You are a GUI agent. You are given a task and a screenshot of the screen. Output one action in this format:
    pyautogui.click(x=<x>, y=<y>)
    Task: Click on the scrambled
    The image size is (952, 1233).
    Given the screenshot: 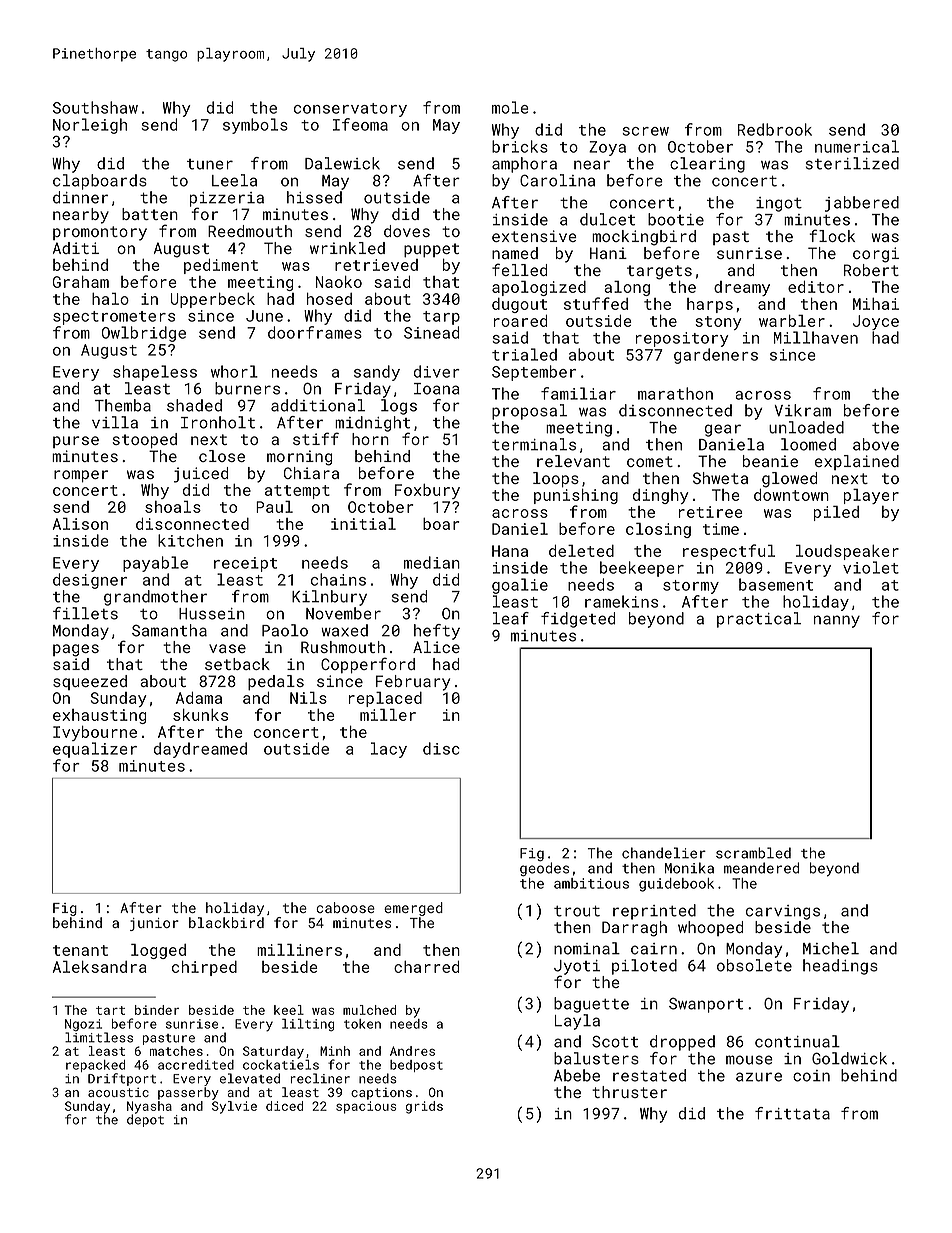 What is the action you would take?
    pyautogui.click(x=753, y=853)
